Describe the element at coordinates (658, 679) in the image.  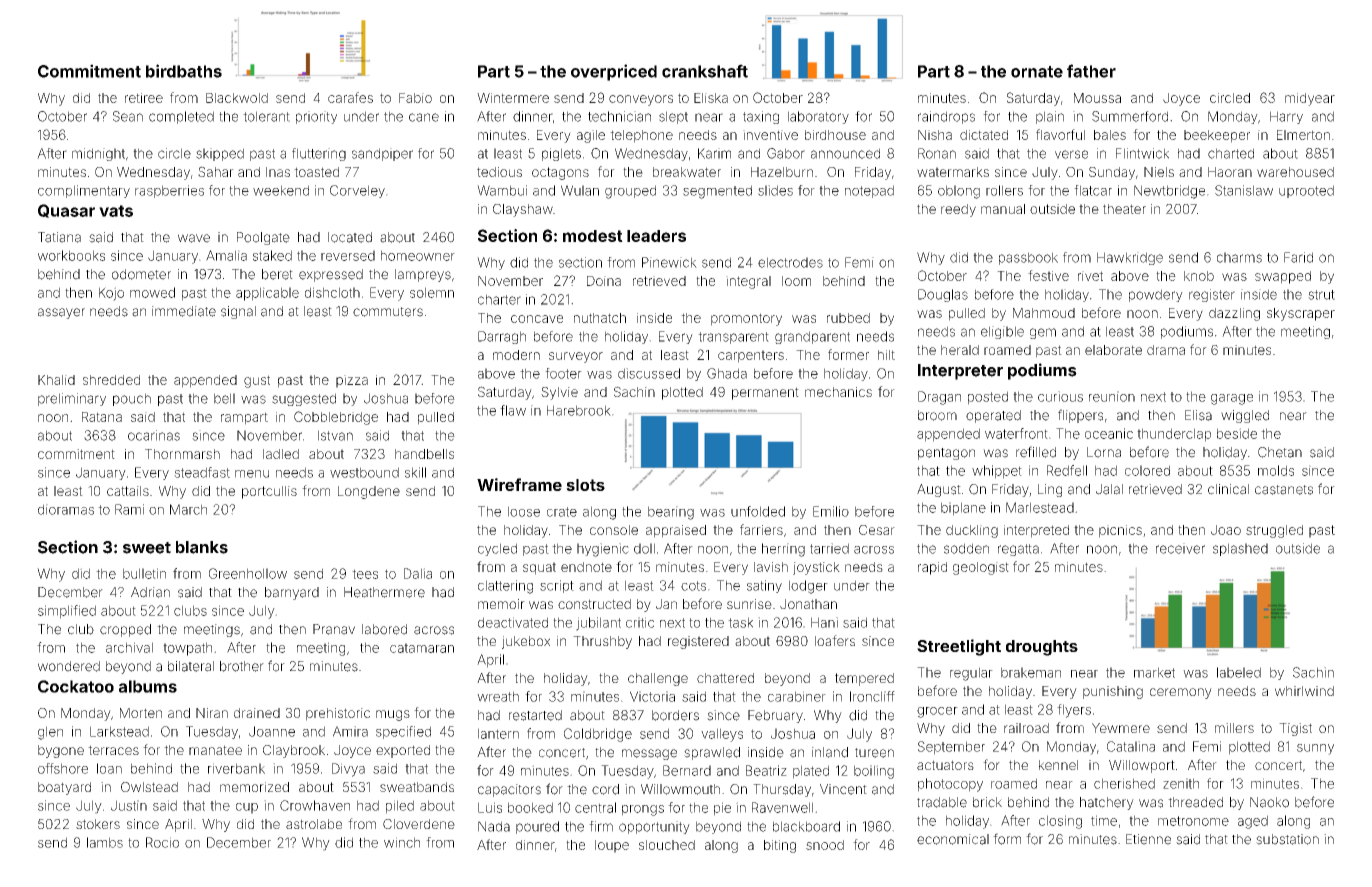
I see `challenge` at that location.
